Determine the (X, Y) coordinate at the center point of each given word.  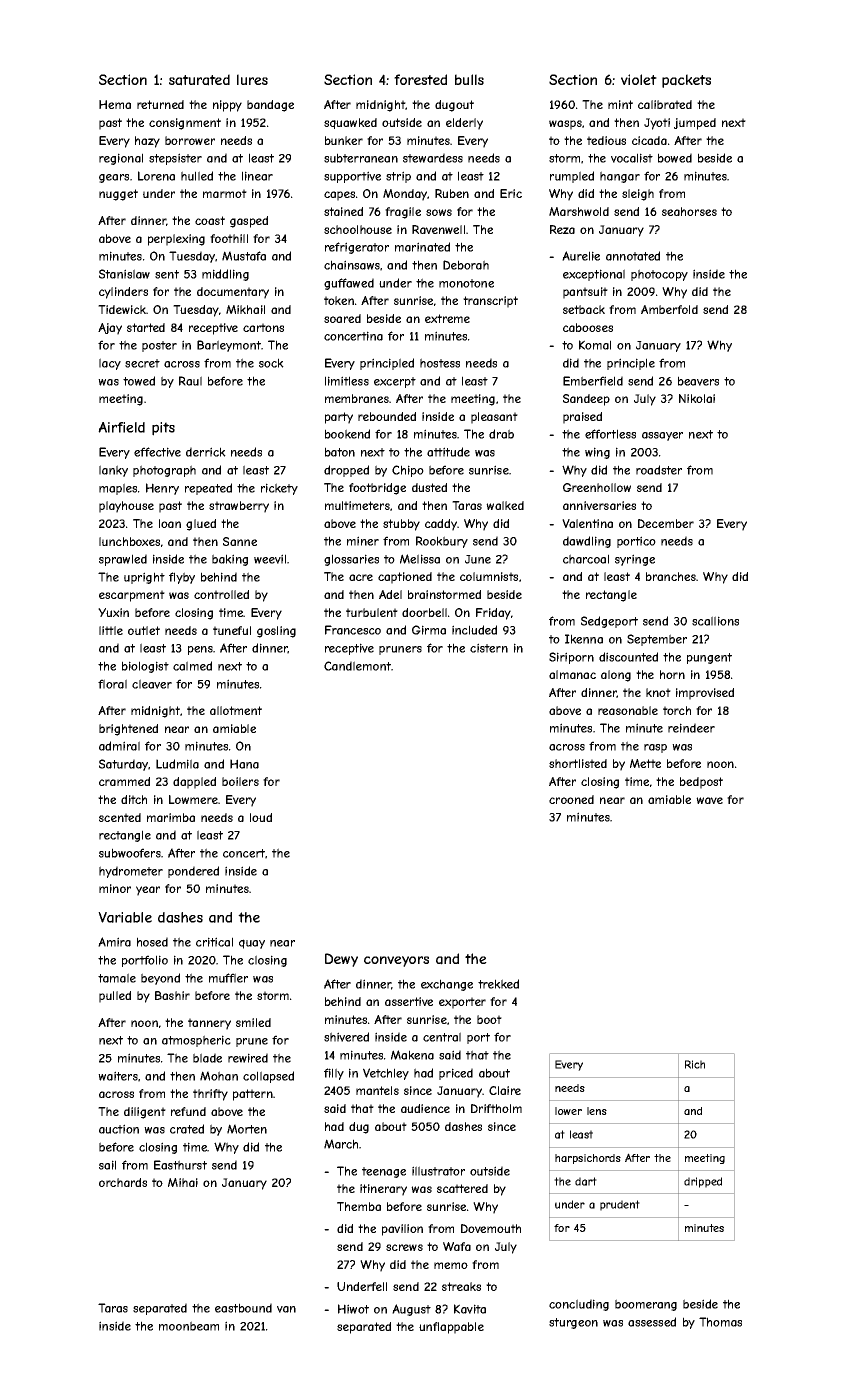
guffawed (349, 284)
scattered (462, 1188)
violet (639, 79)
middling (225, 275)
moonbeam (189, 1326)
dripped (703, 1182)
